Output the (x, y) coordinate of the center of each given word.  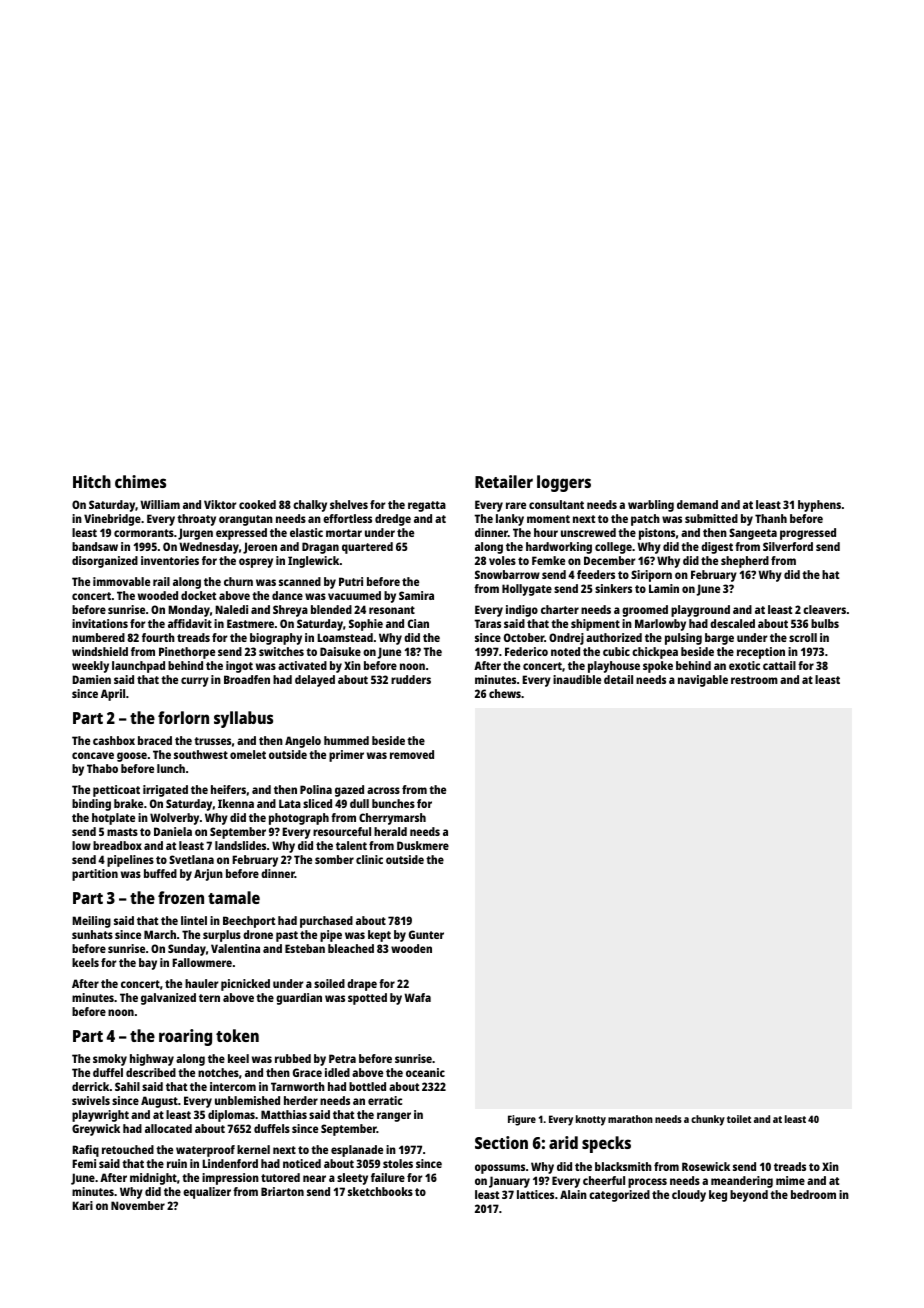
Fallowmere (202, 962)
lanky (510, 520)
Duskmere (423, 845)
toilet (739, 1119)
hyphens (819, 506)
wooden (411, 948)
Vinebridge (112, 520)
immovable (121, 581)
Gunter (426, 934)
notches (218, 1072)
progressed (808, 534)
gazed (349, 791)
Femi (84, 1163)
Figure (522, 1120)
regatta (427, 506)
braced (155, 740)
